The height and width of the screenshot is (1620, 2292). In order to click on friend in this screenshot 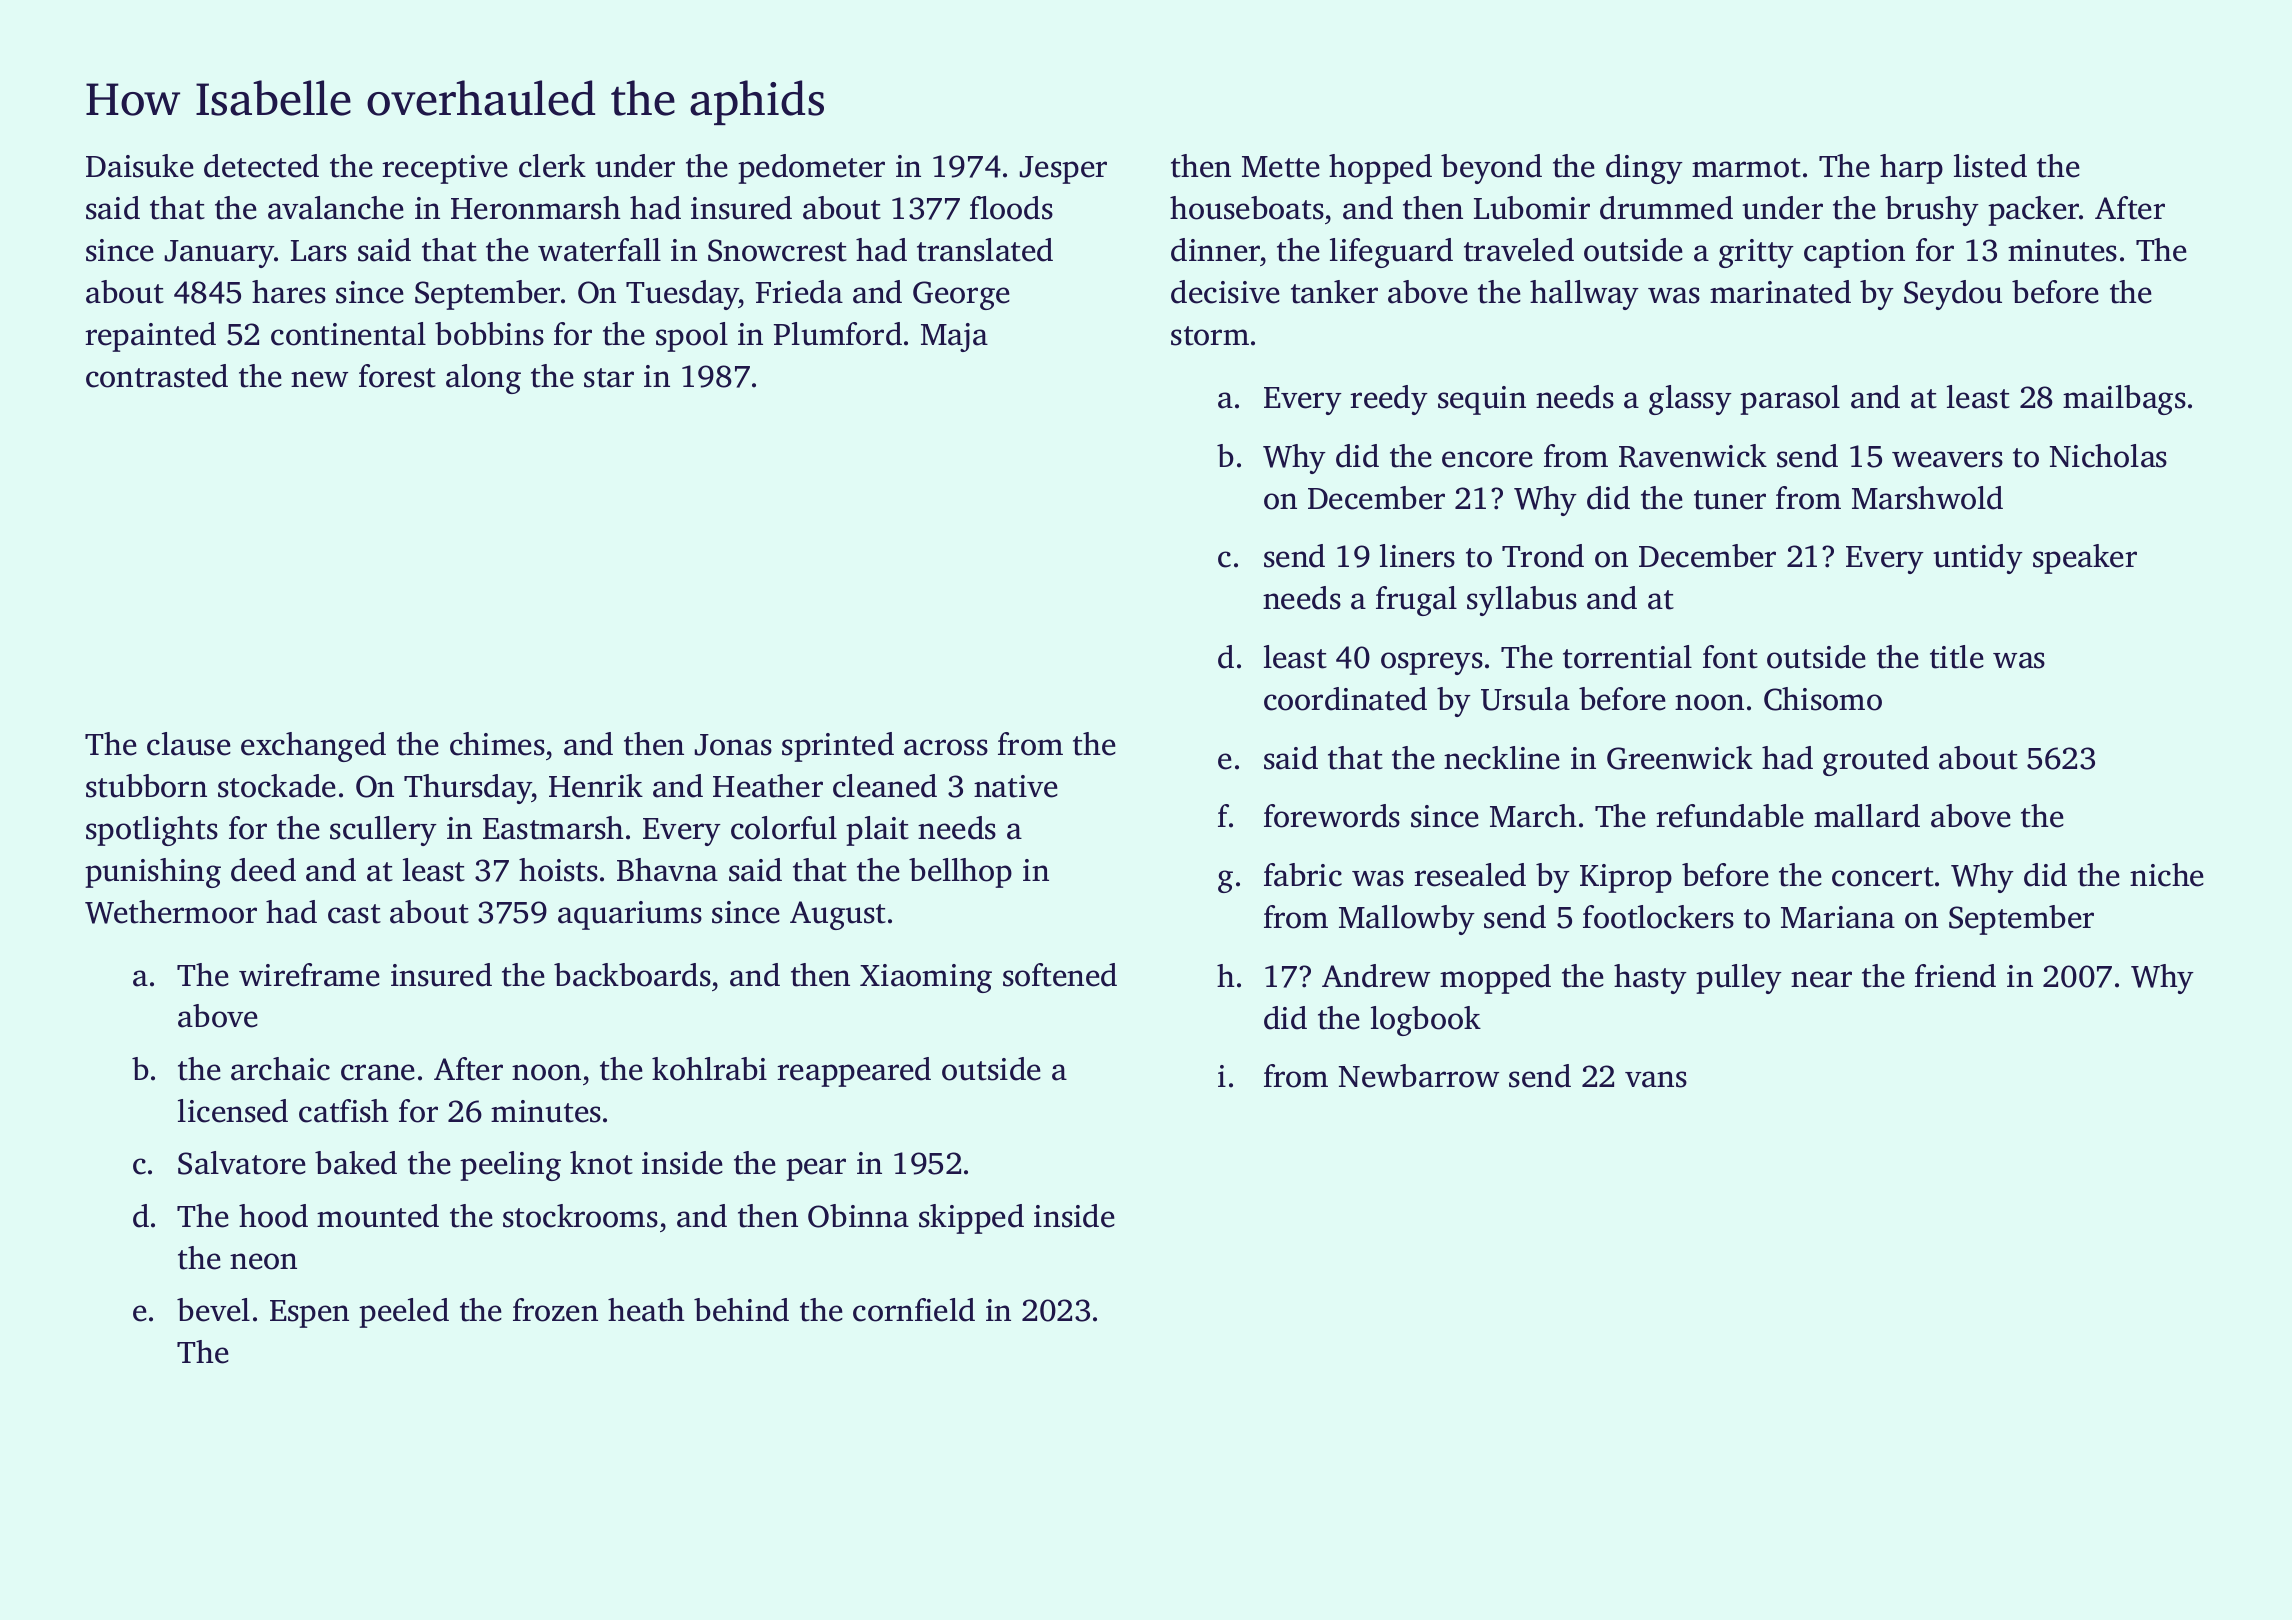, I will do `click(1955, 976)`.
